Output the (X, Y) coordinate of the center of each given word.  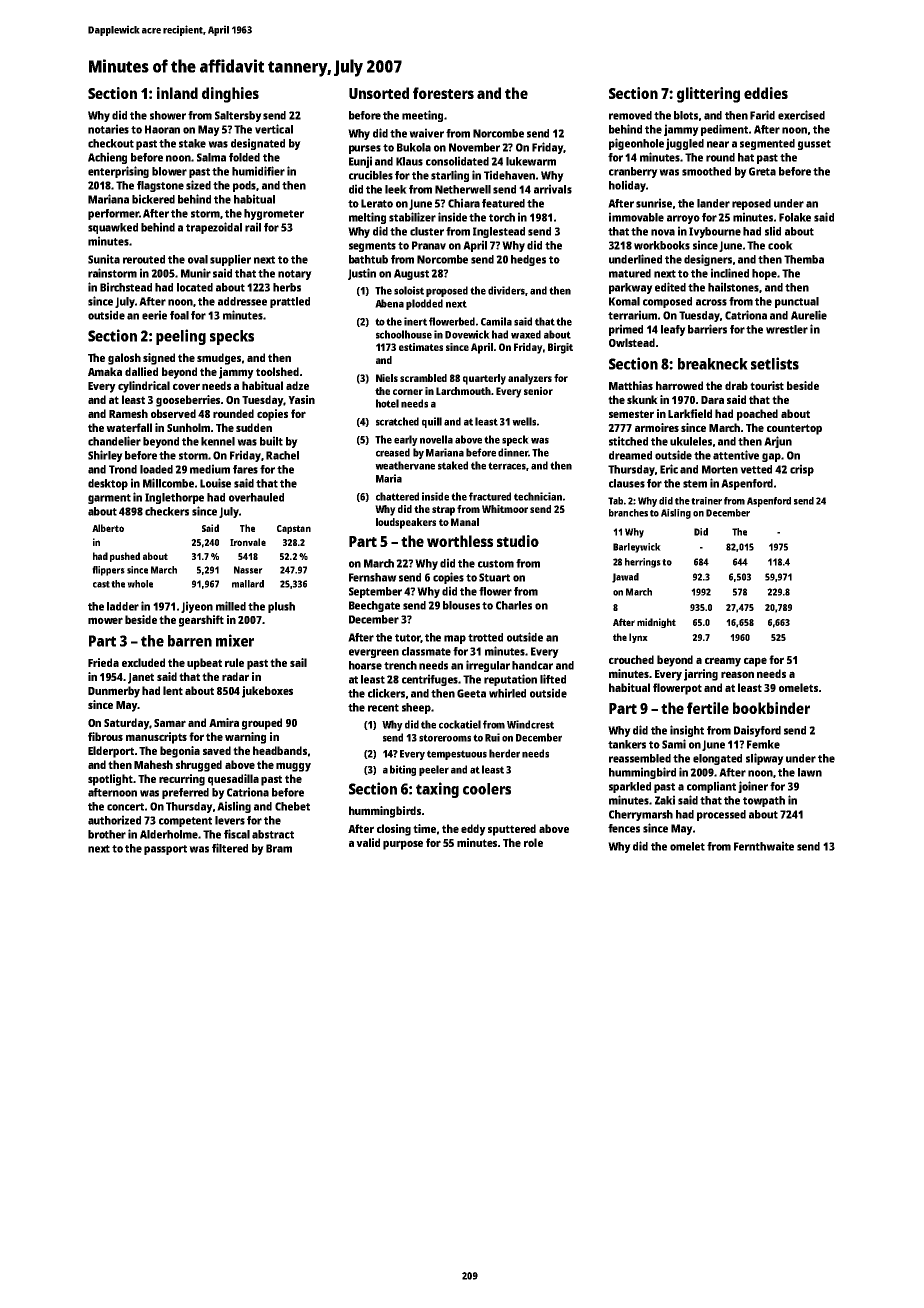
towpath (764, 801)
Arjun (778, 442)
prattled (290, 302)
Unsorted (379, 93)
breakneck (713, 364)
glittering (708, 95)
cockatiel (460, 724)
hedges (528, 260)
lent (173, 690)
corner (408, 392)
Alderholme (169, 834)
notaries (108, 129)
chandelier (114, 441)
